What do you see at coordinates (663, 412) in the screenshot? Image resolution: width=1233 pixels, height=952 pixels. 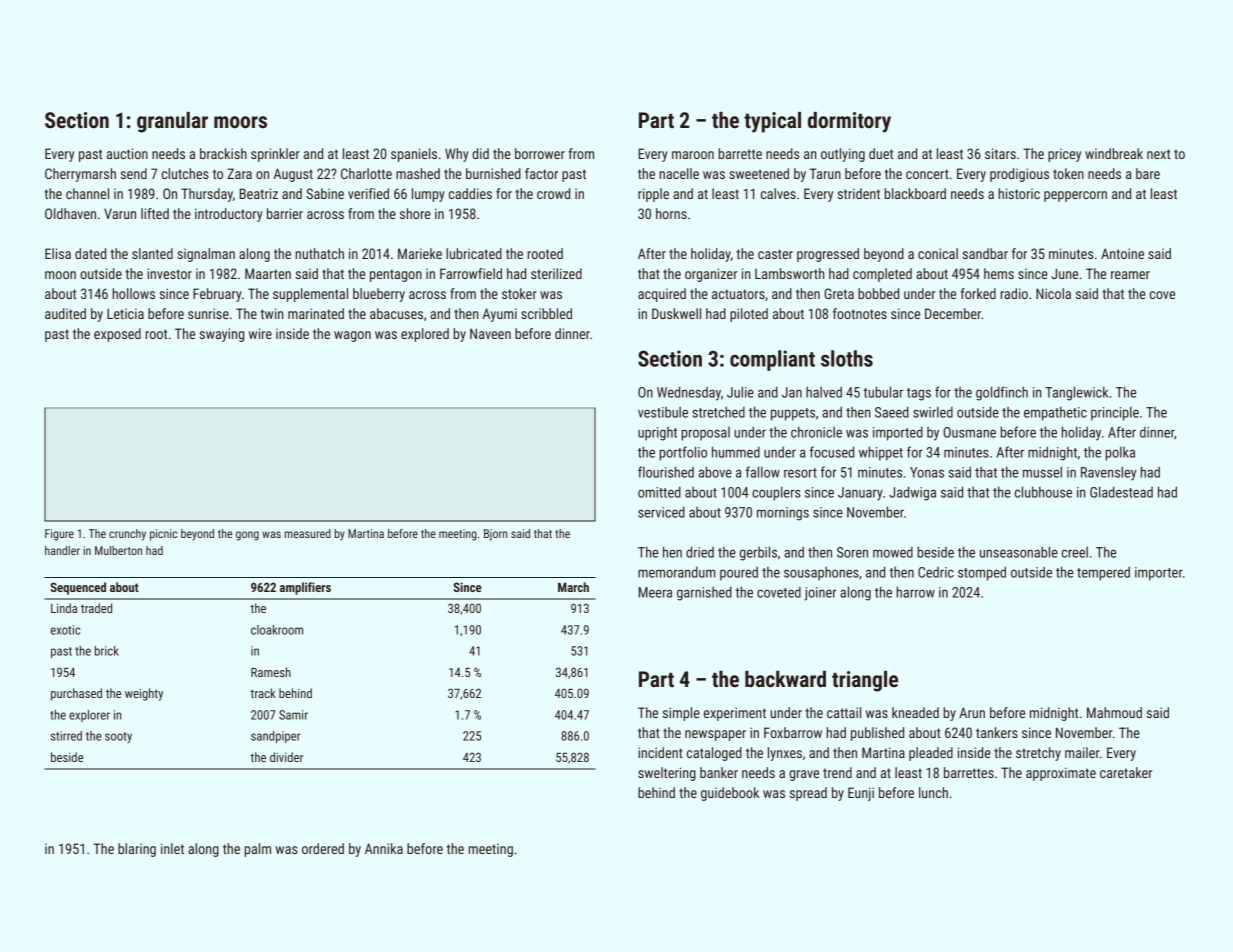 I see `vestibule` at bounding box center [663, 412].
